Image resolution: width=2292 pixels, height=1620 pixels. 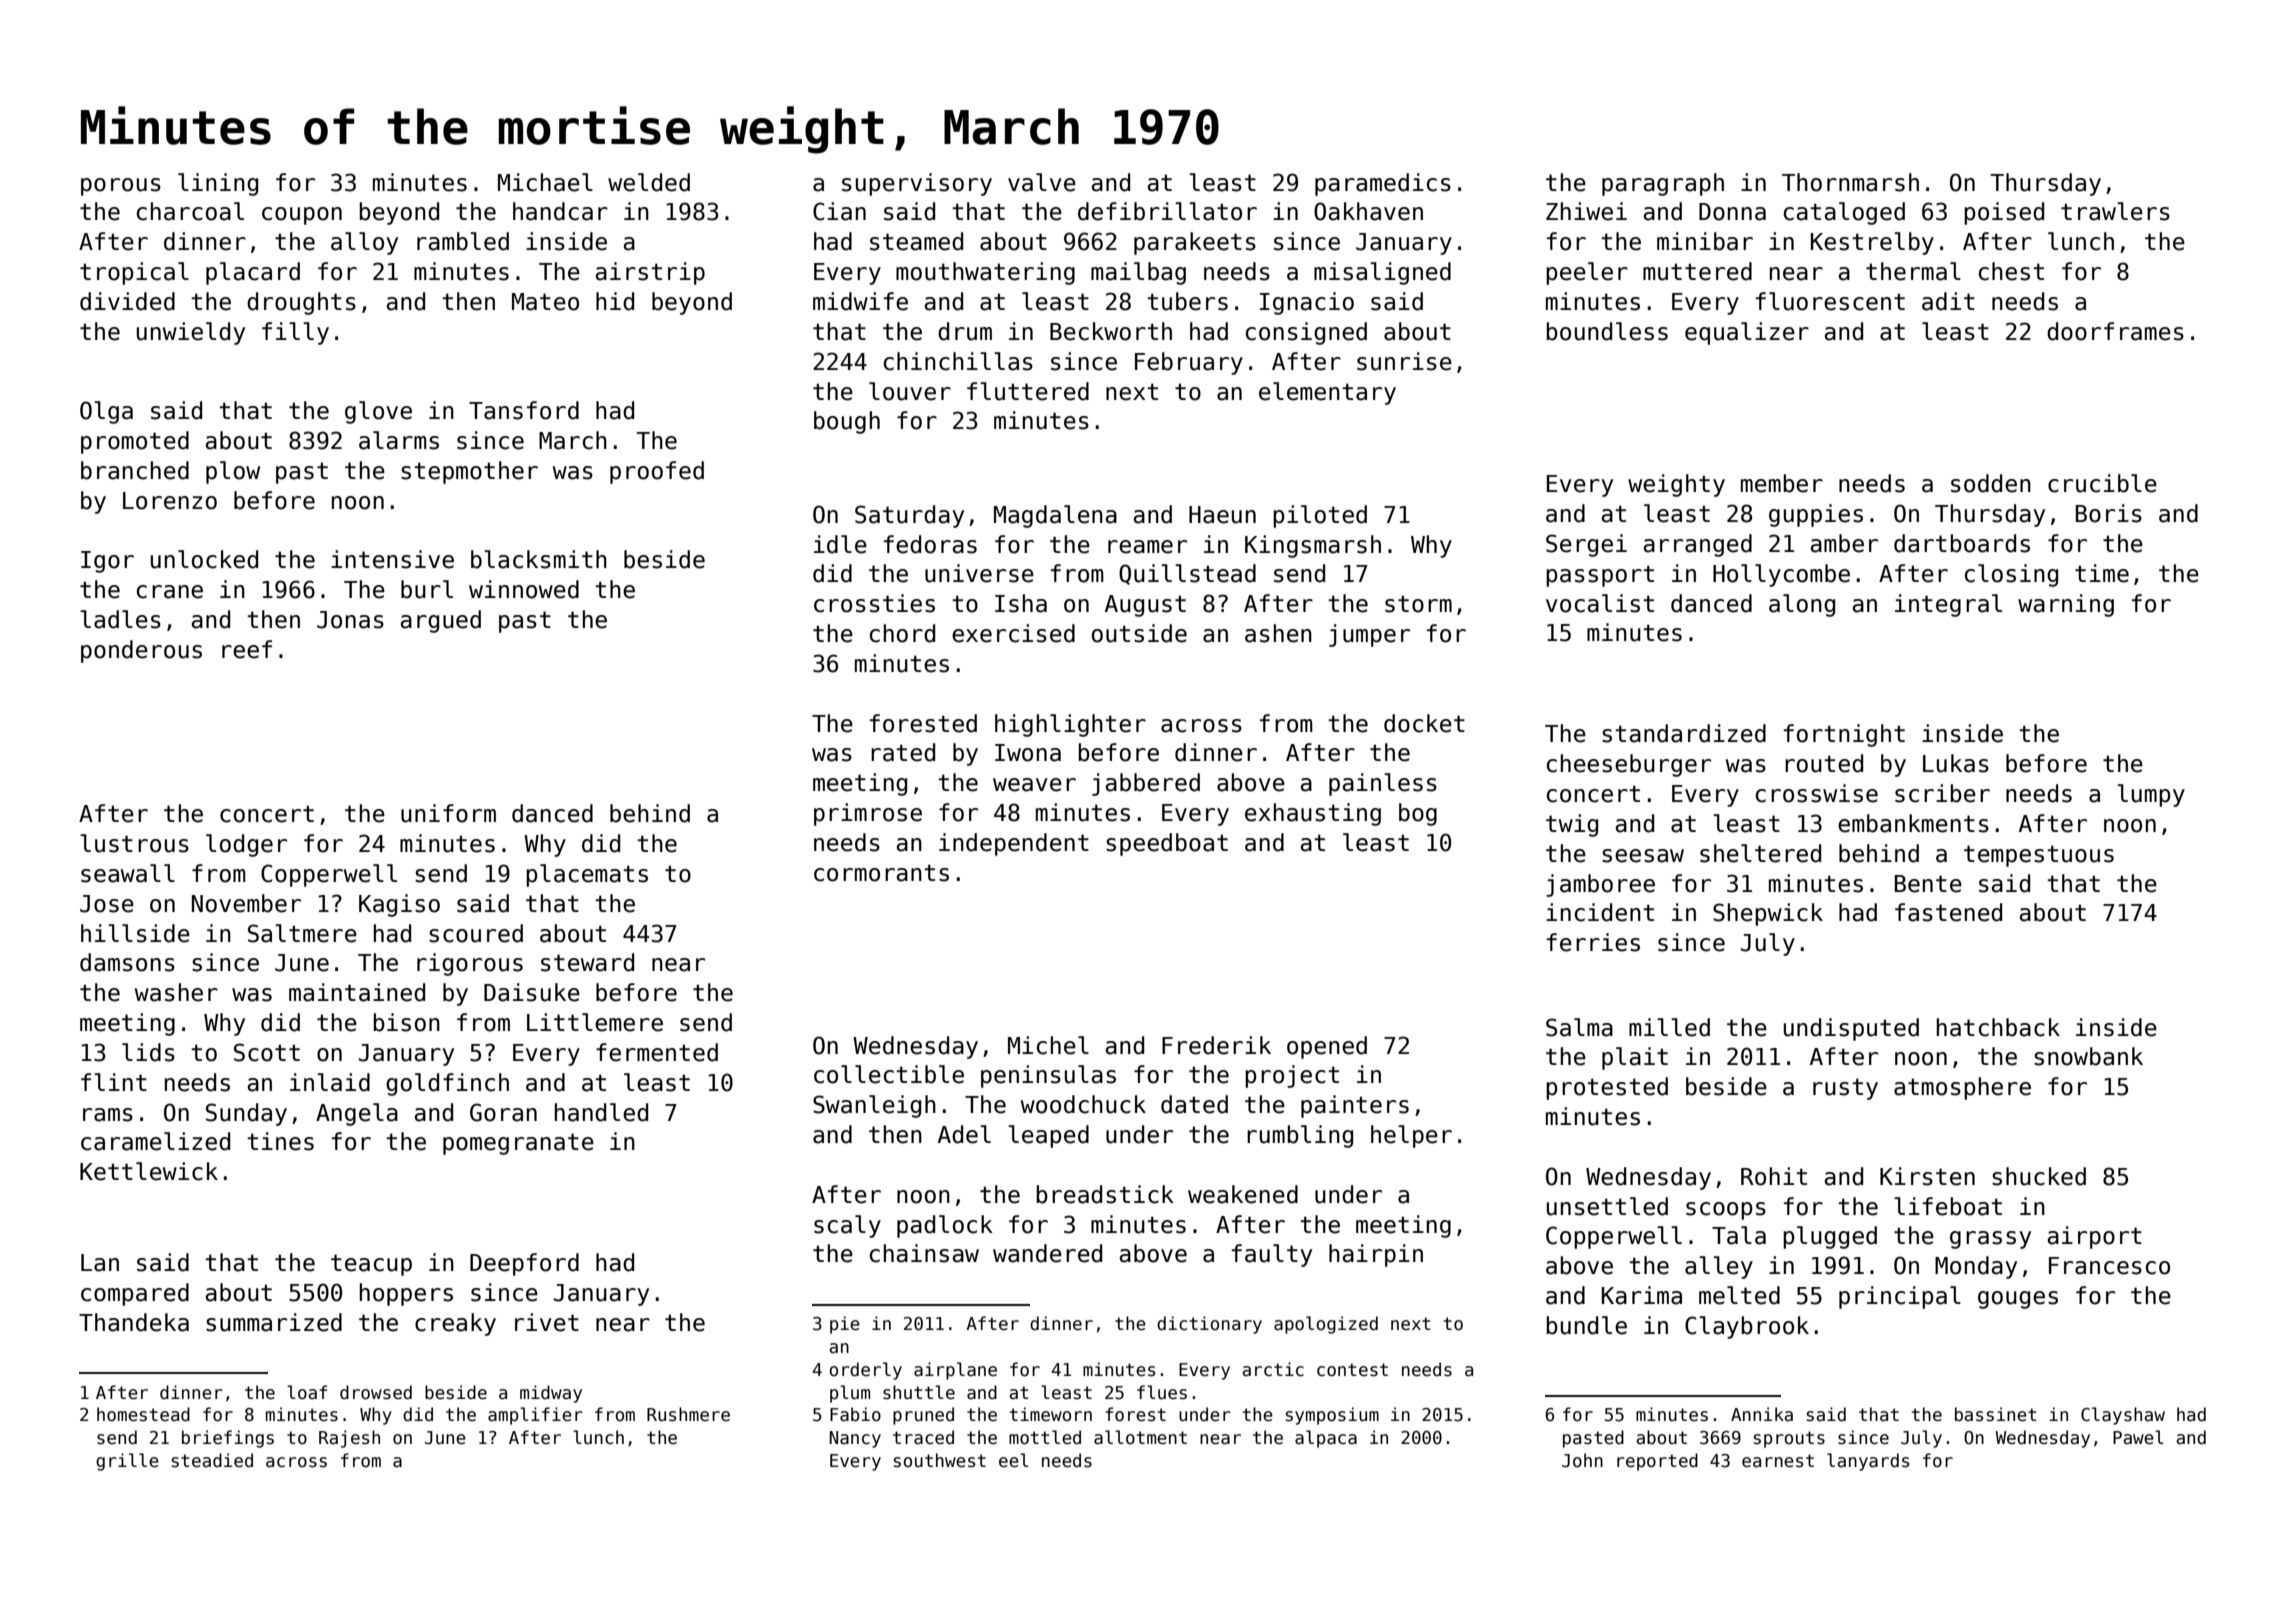 What do you see at coordinates (1593, 942) in the screenshot?
I see `ferries` at bounding box center [1593, 942].
